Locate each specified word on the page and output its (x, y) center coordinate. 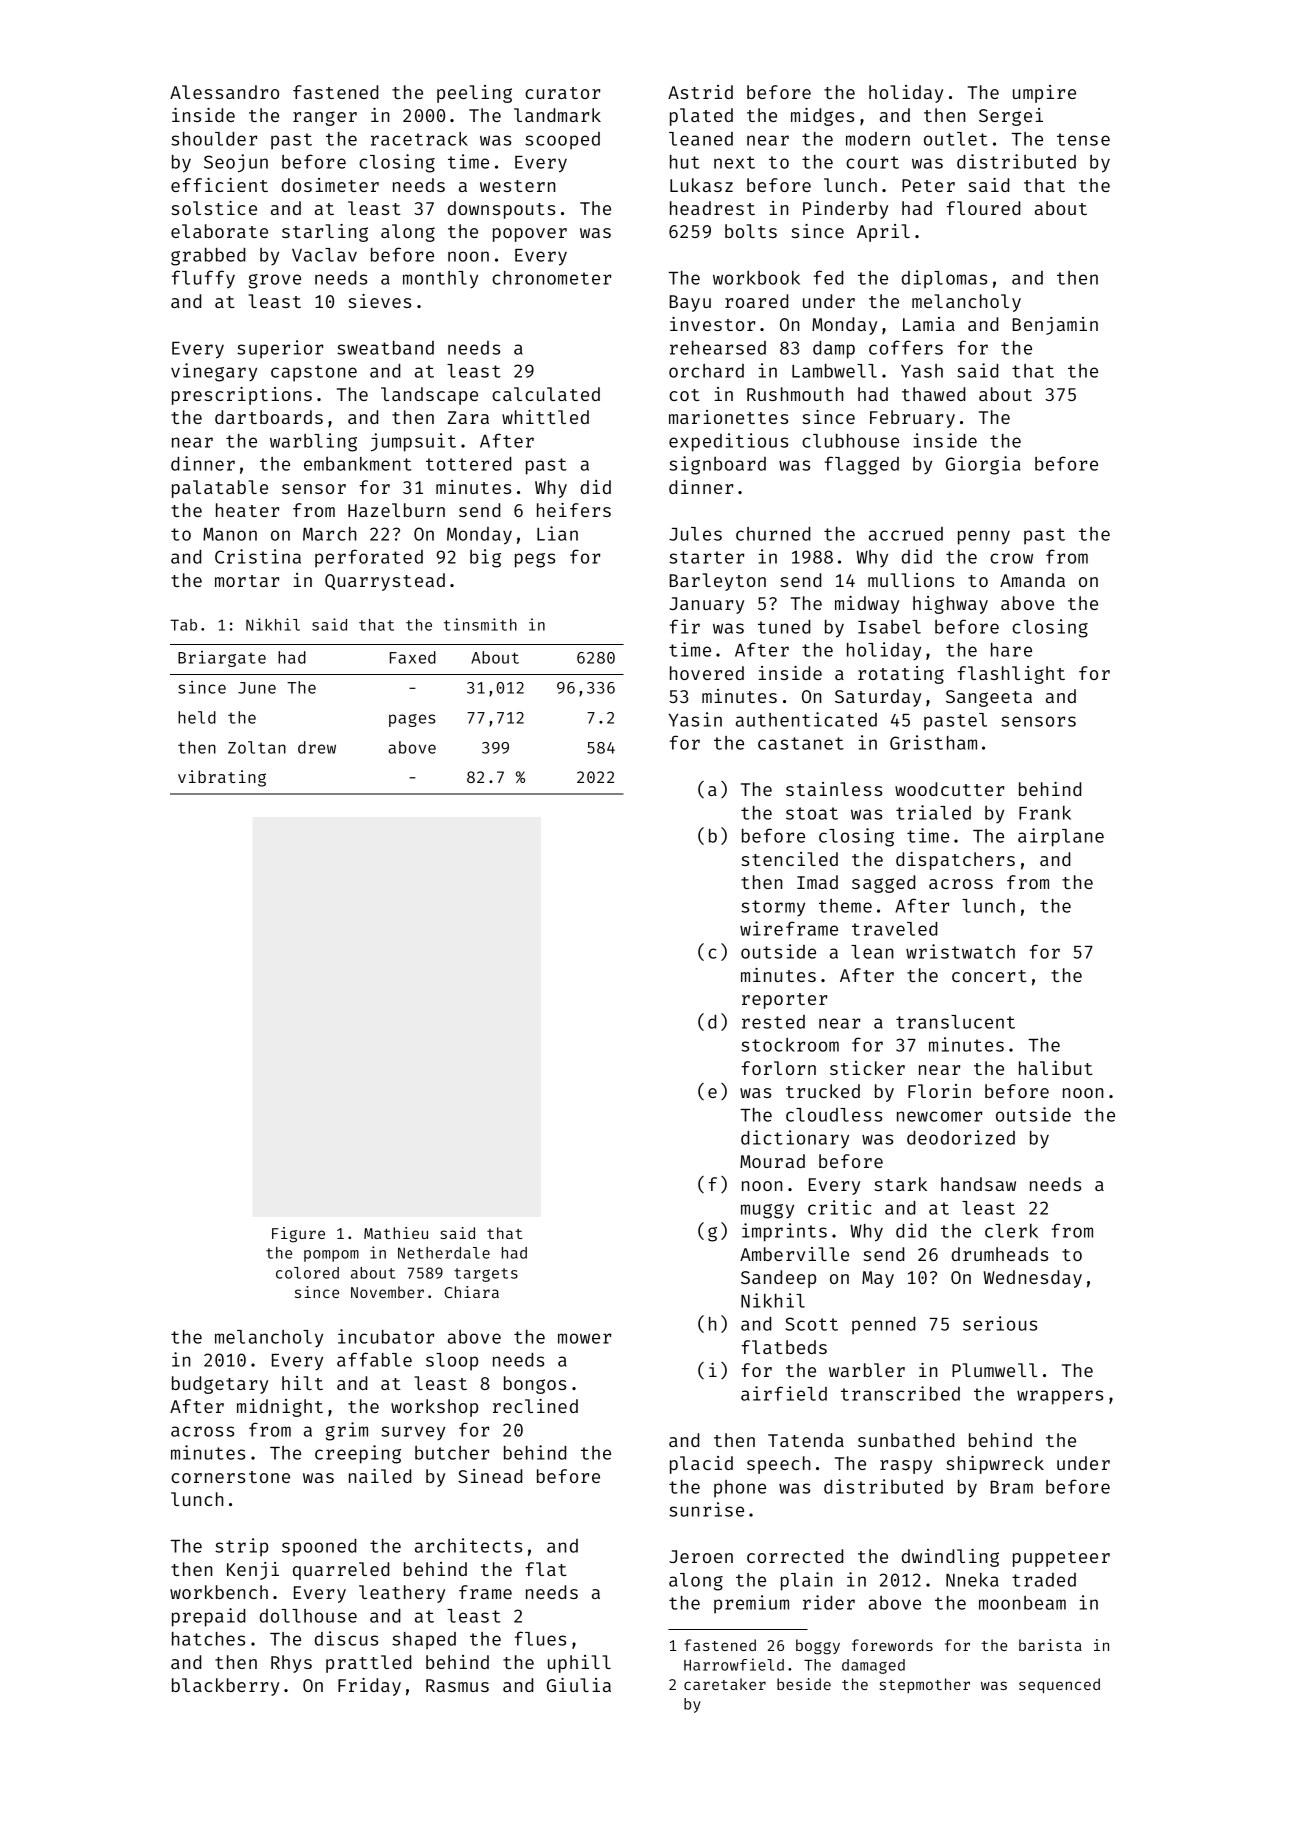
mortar (247, 581)
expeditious (728, 442)
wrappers (1060, 1397)
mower (584, 1338)
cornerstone (230, 1477)
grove (275, 281)
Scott (811, 1324)
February (912, 419)
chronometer (551, 278)
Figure (298, 1235)
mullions (911, 580)
